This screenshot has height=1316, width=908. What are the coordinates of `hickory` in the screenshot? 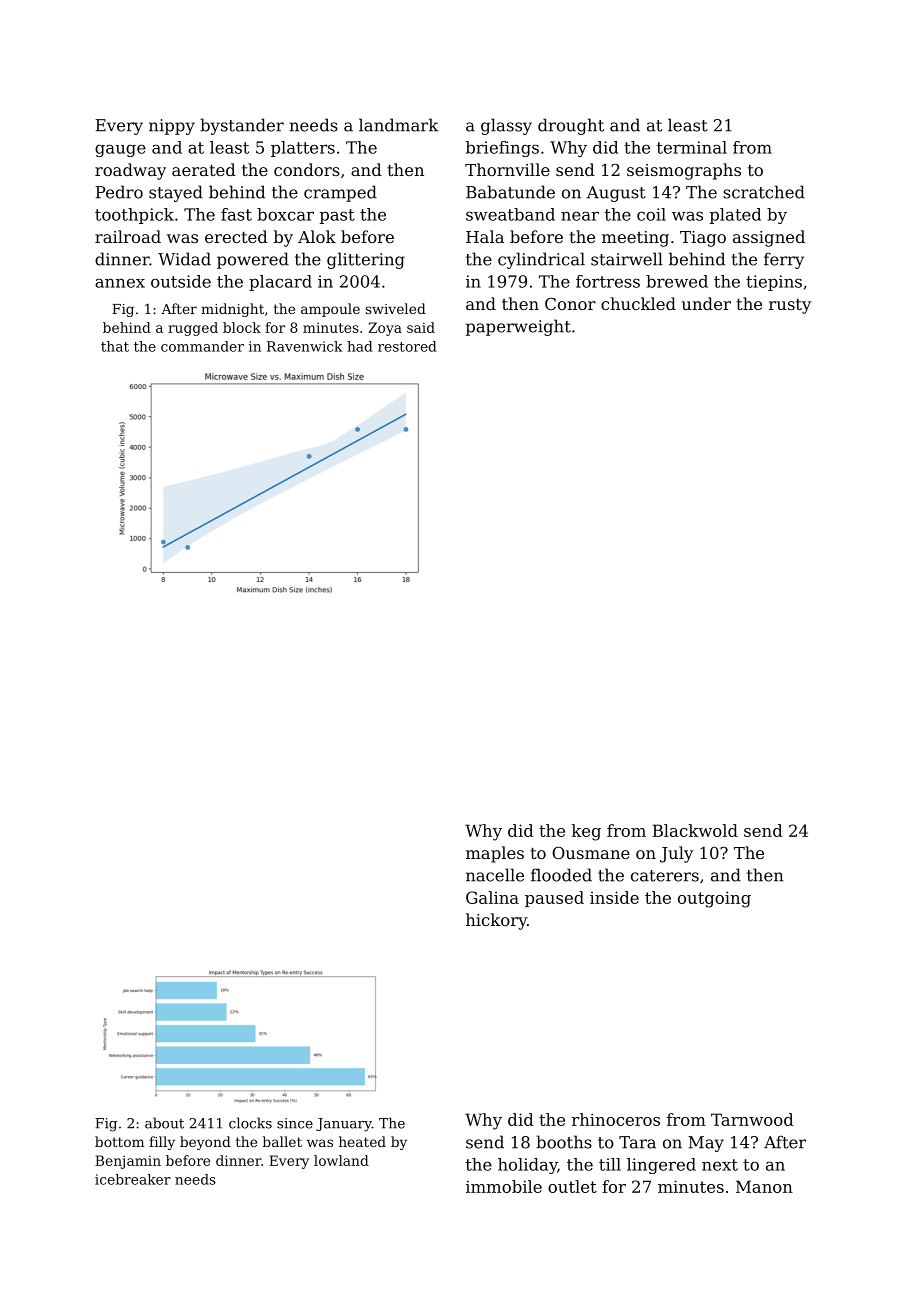 It's located at (496, 921).
